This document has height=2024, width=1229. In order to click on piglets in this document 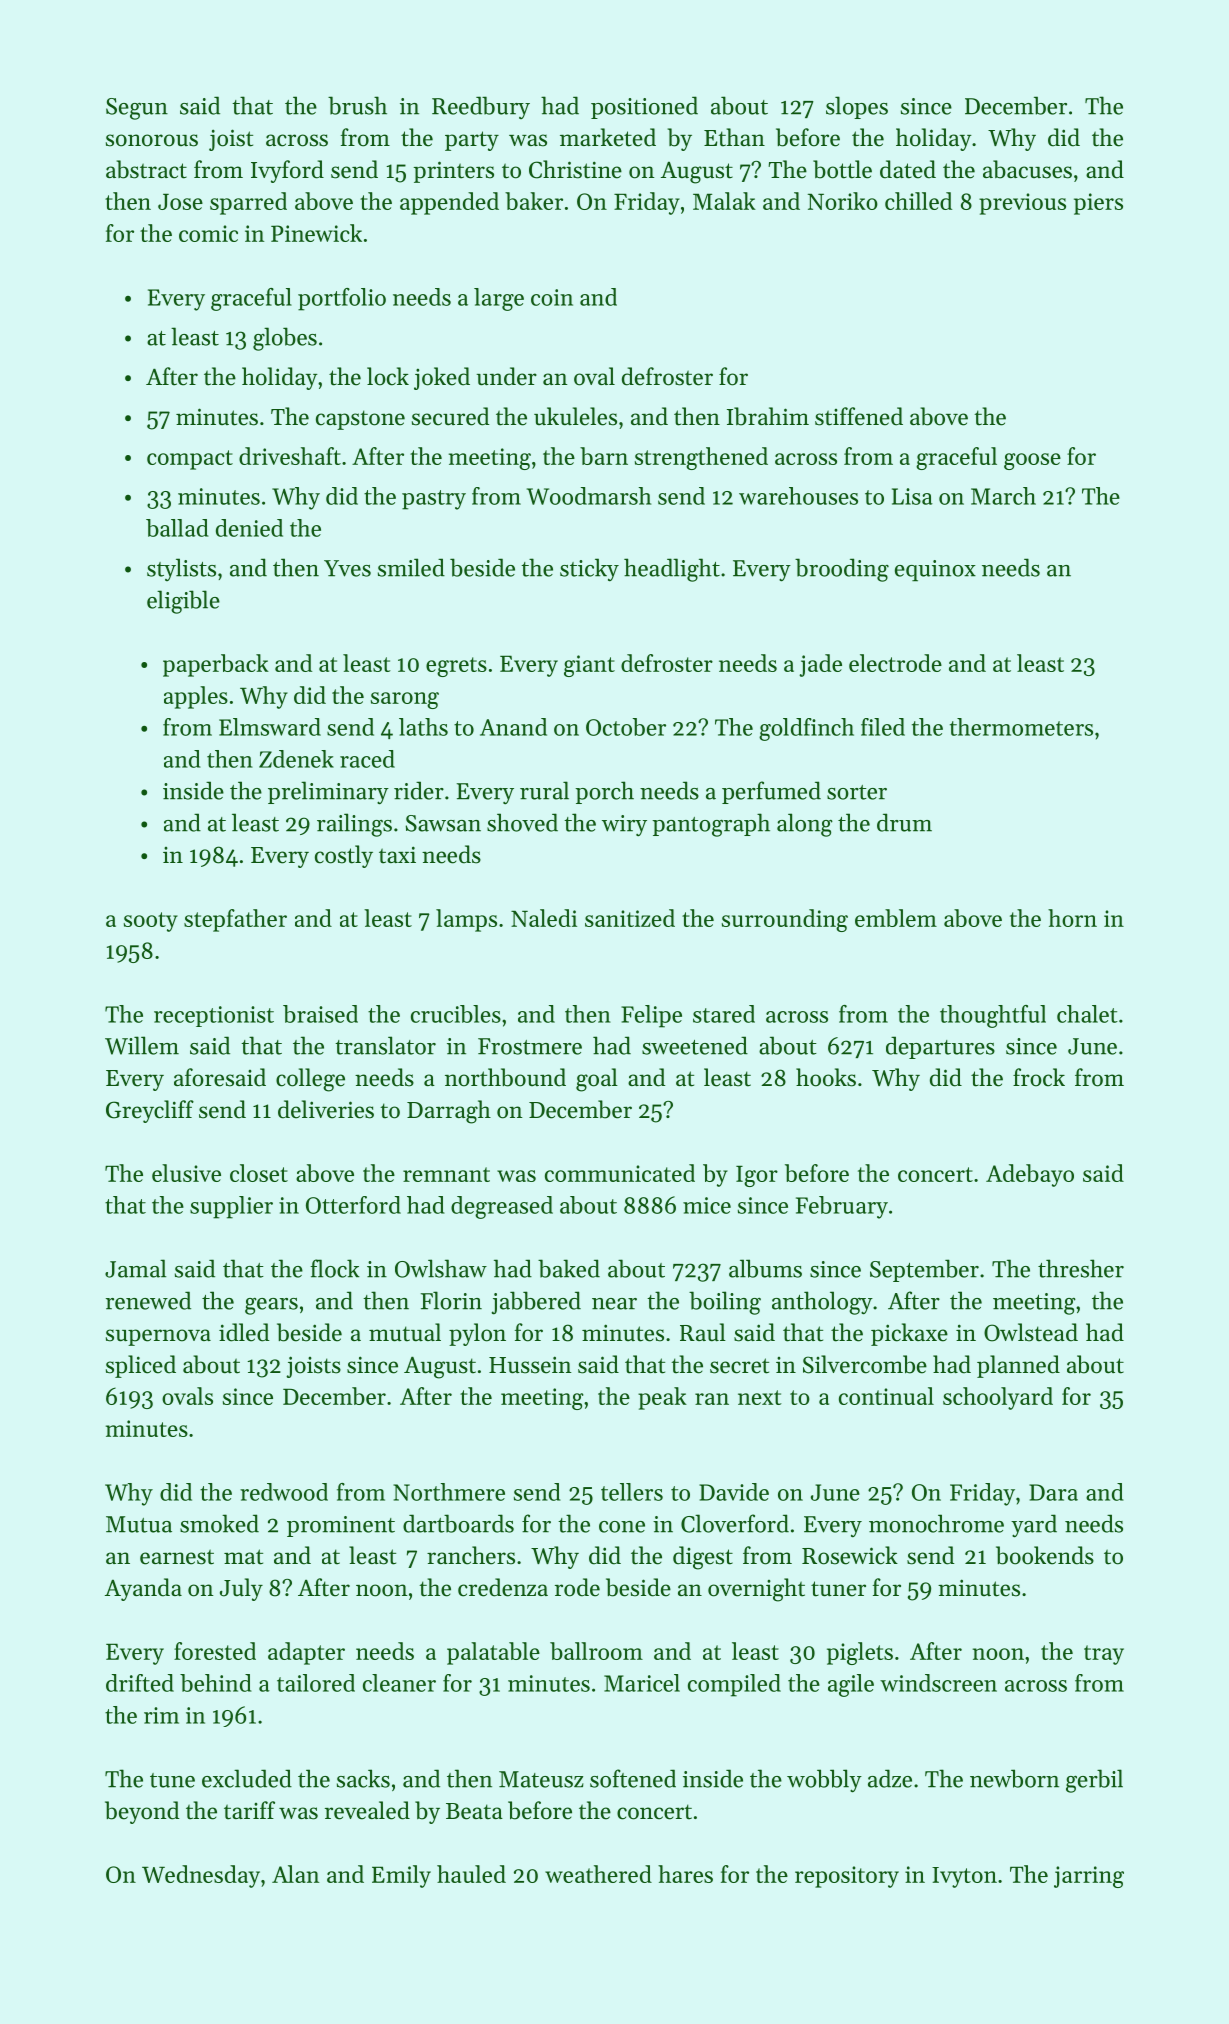, I will do `click(860, 1653)`.
